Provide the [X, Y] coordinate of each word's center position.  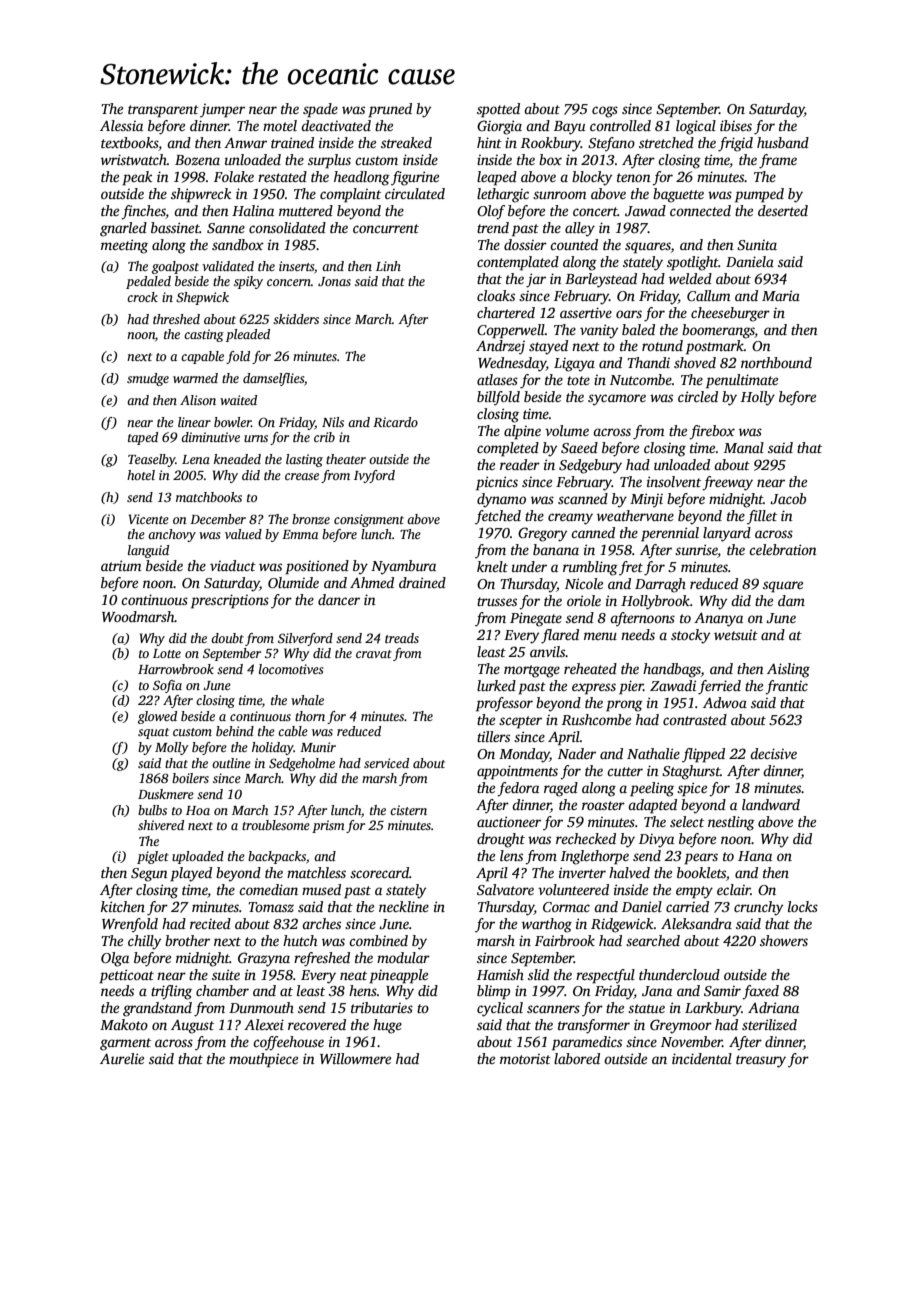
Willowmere [355, 1058]
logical [696, 127]
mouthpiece [263, 1060]
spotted [498, 110]
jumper [222, 111]
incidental [702, 1058]
